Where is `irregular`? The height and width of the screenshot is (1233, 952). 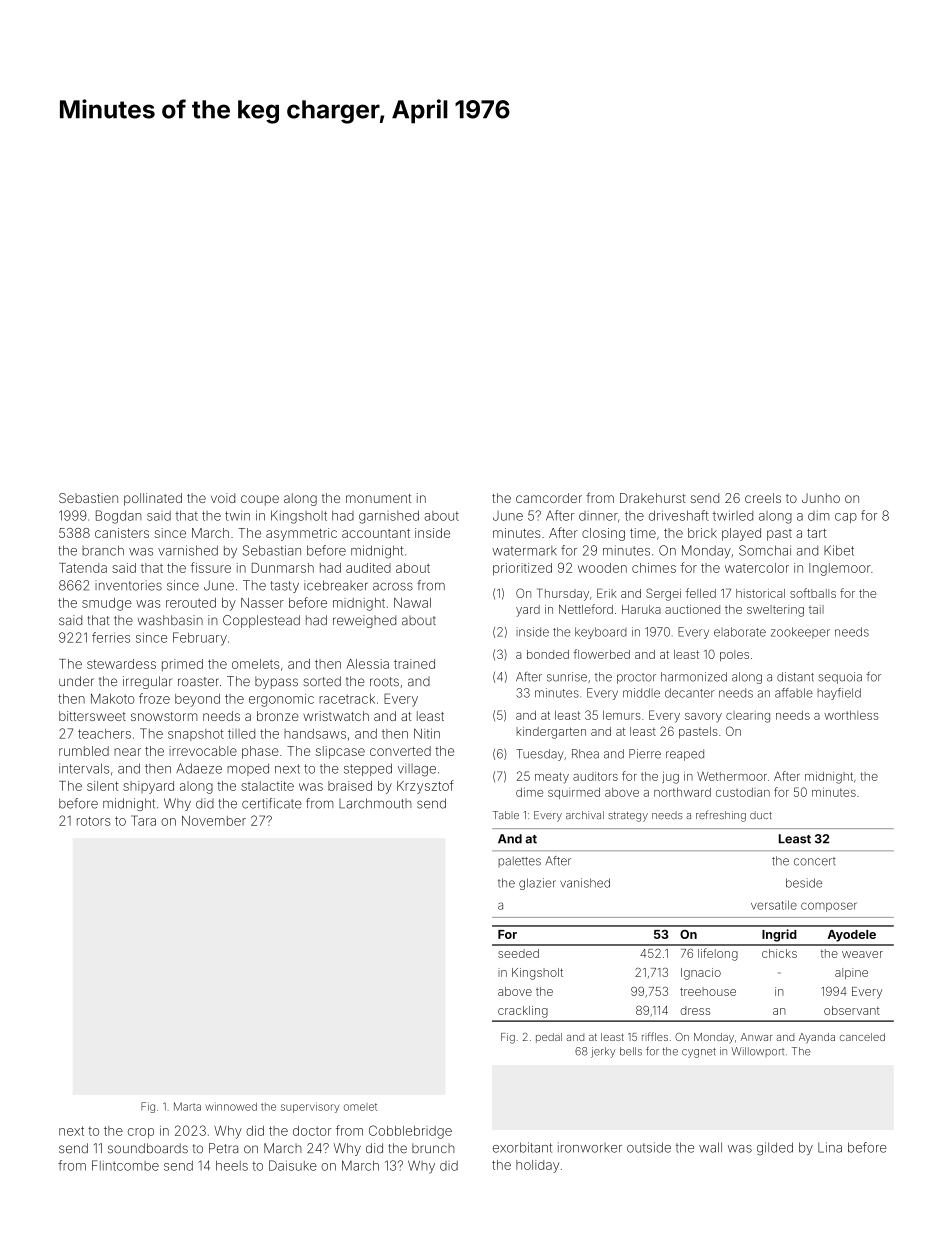 irregular is located at coordinates (147, 682).
